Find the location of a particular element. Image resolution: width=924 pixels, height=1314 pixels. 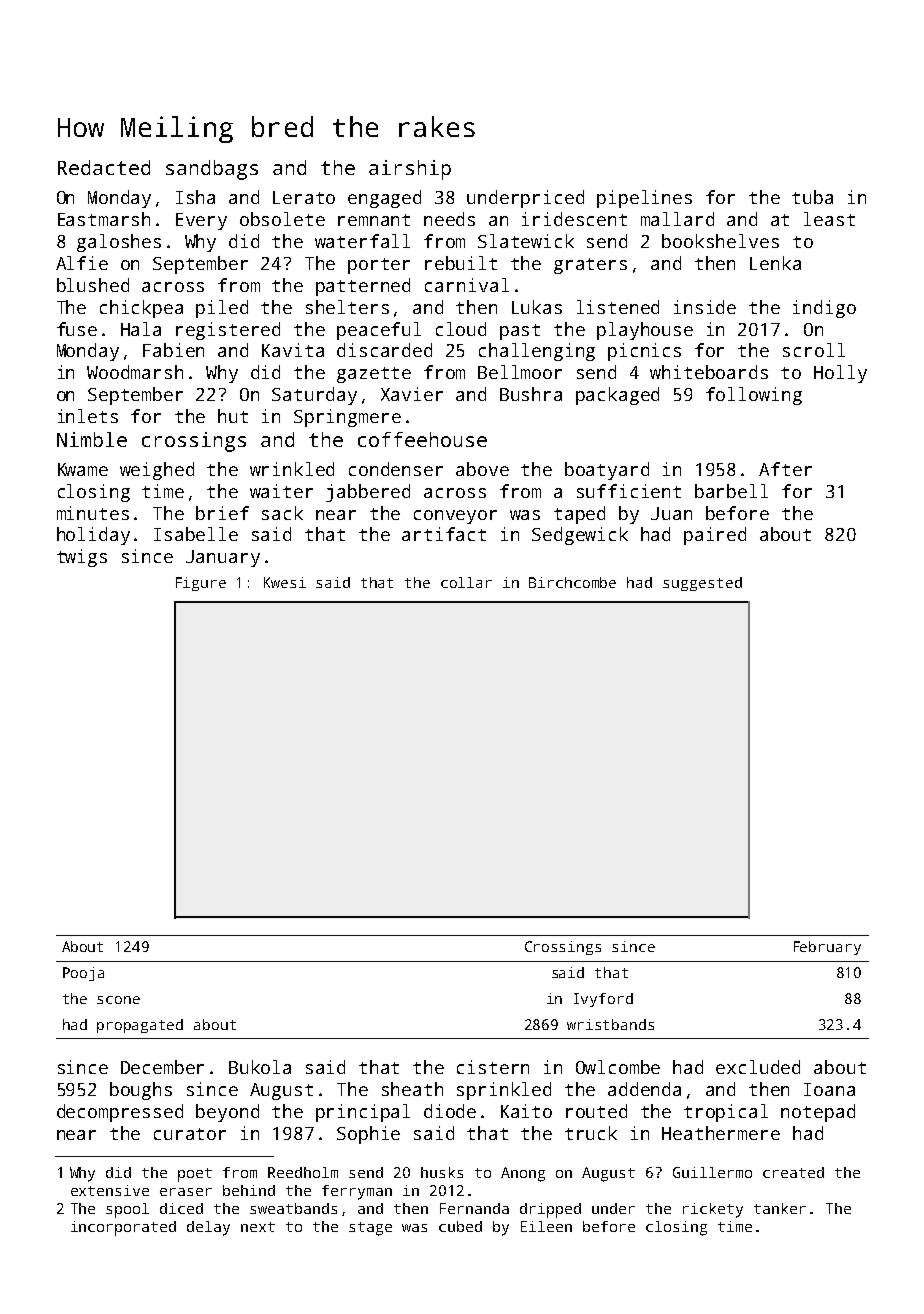

next is located at coordinates (258, 1227).
